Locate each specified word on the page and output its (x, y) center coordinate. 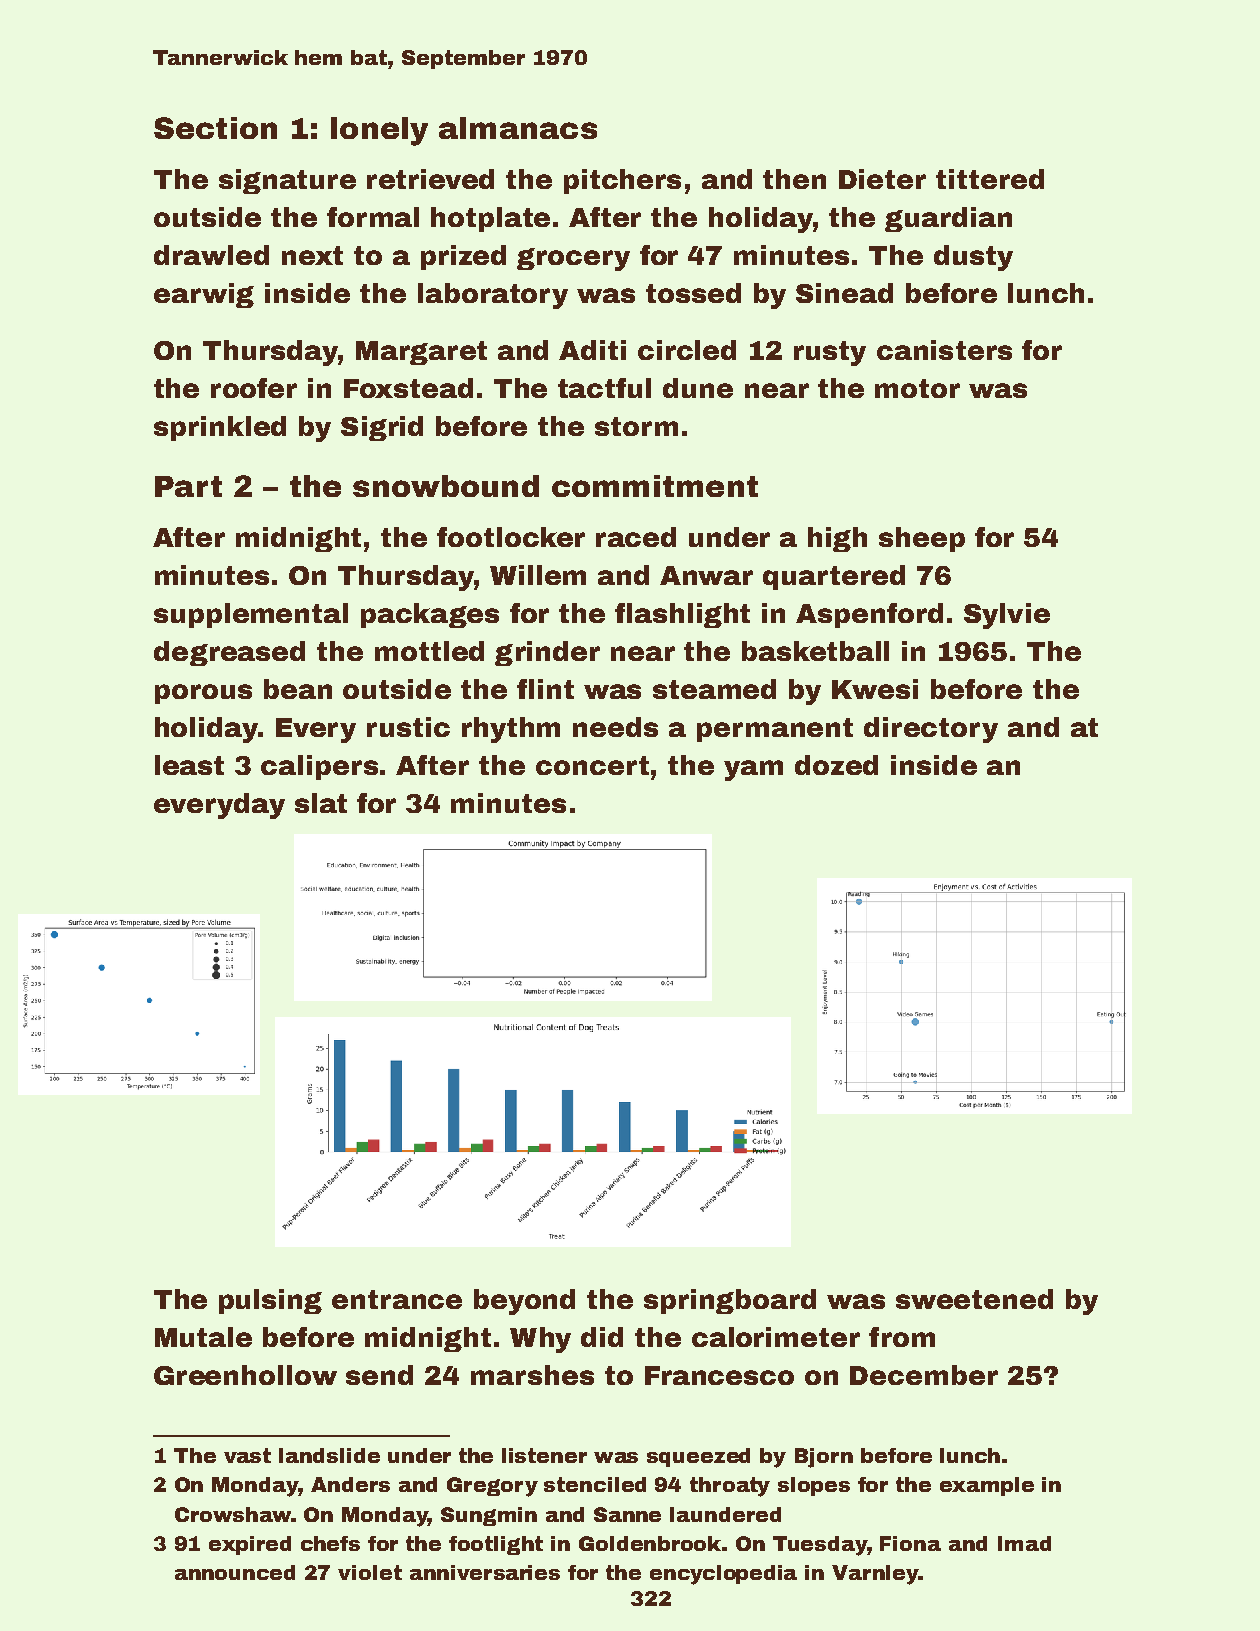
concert (592, 765)
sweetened (974, 1299)
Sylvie (1007, 616)
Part (188, 486)
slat (321, 803)
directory (931, 730)
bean (298, 689)
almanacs (518, 128)
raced (636, 537)
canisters (944, 350)
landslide (329, 1455)
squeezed (698, 1457)
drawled (211, 255)
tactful (604, 388)
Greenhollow (245, 1375)
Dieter (882, 179)
